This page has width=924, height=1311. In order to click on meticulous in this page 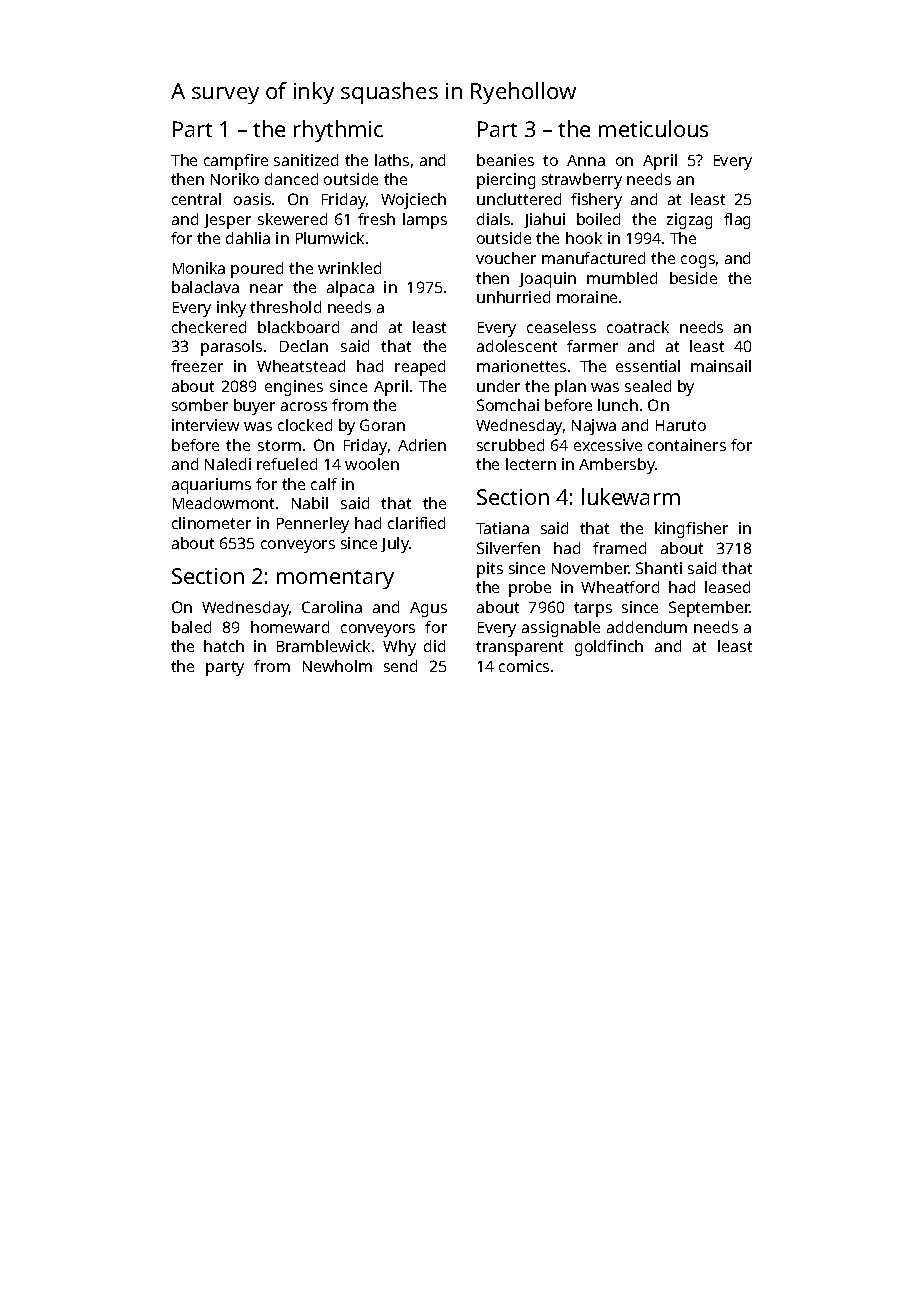, I will do `click(653, 128)`.
